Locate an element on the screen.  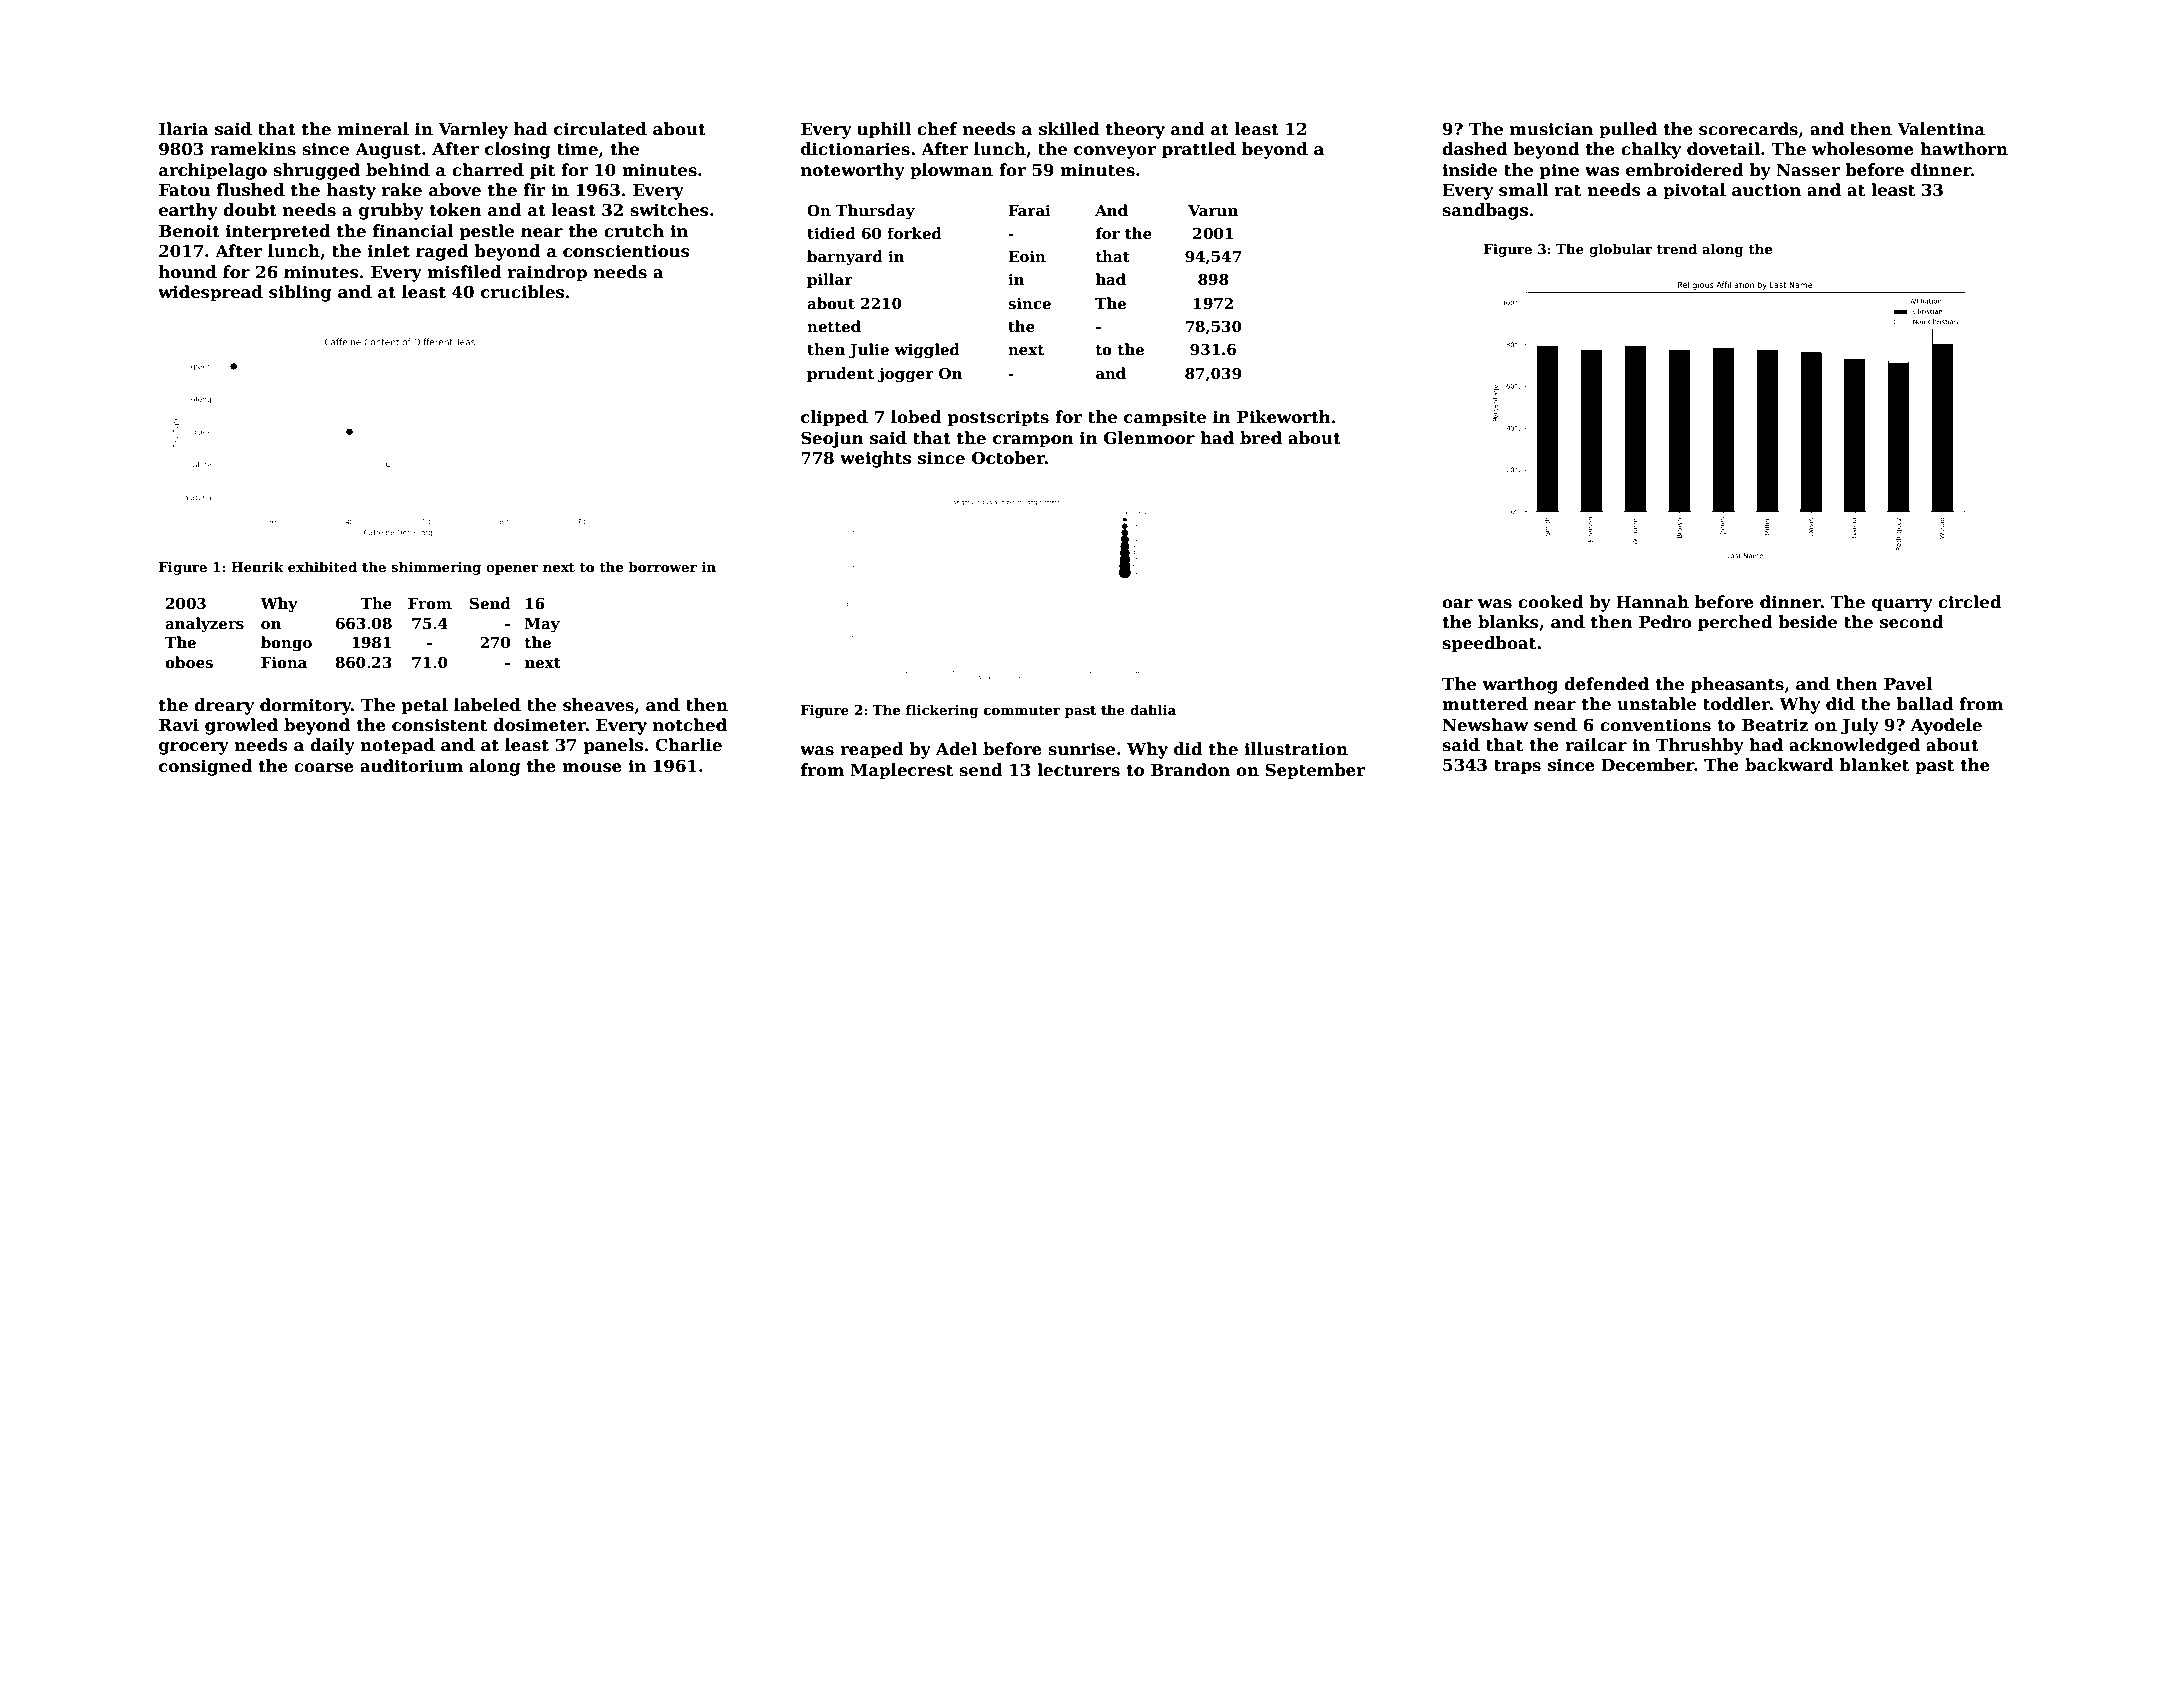
wiggled is located at coordinates (927, 351).
